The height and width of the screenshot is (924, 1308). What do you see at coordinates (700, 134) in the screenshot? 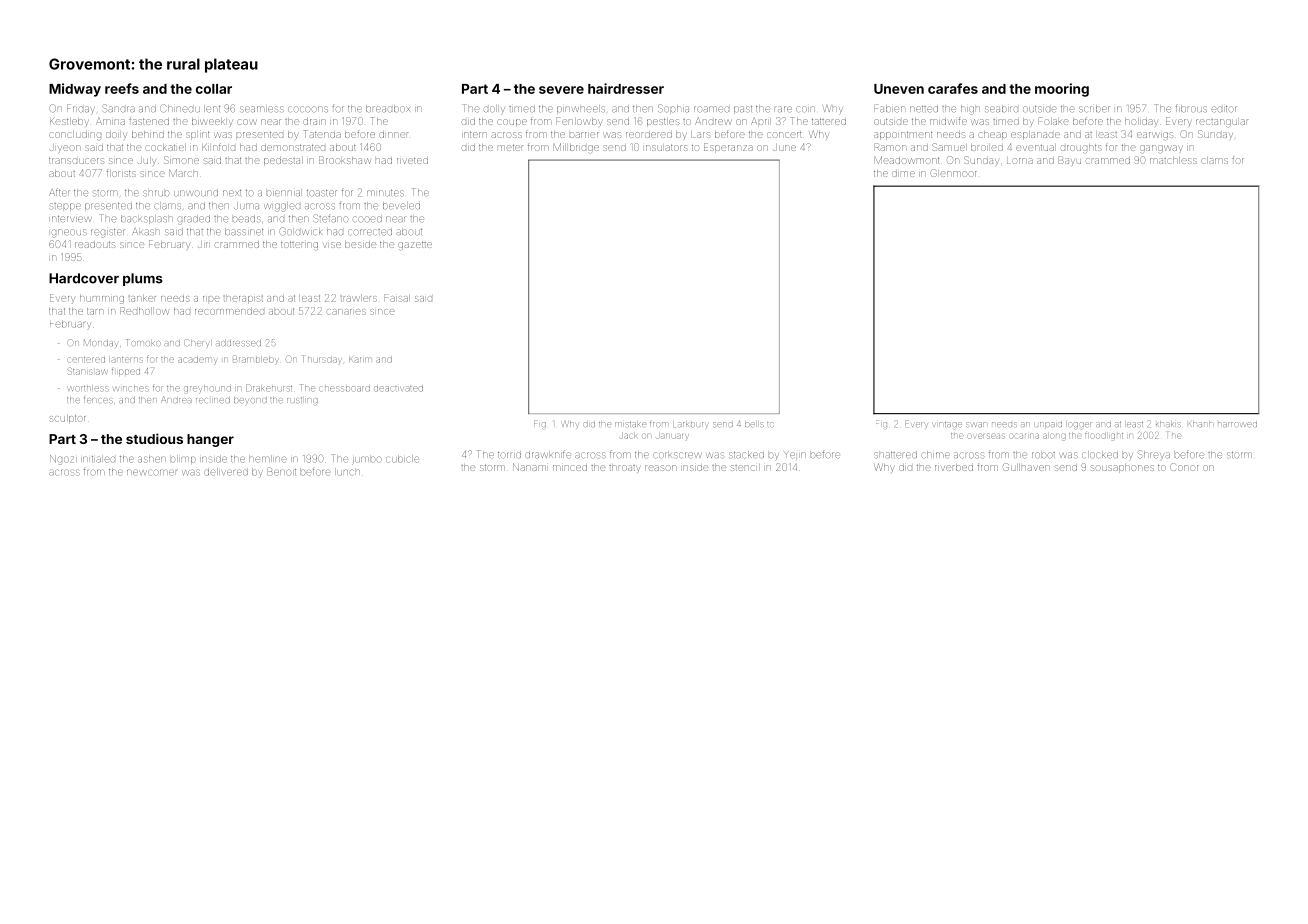
I see `Lars` at bounding box center [700, 134].
